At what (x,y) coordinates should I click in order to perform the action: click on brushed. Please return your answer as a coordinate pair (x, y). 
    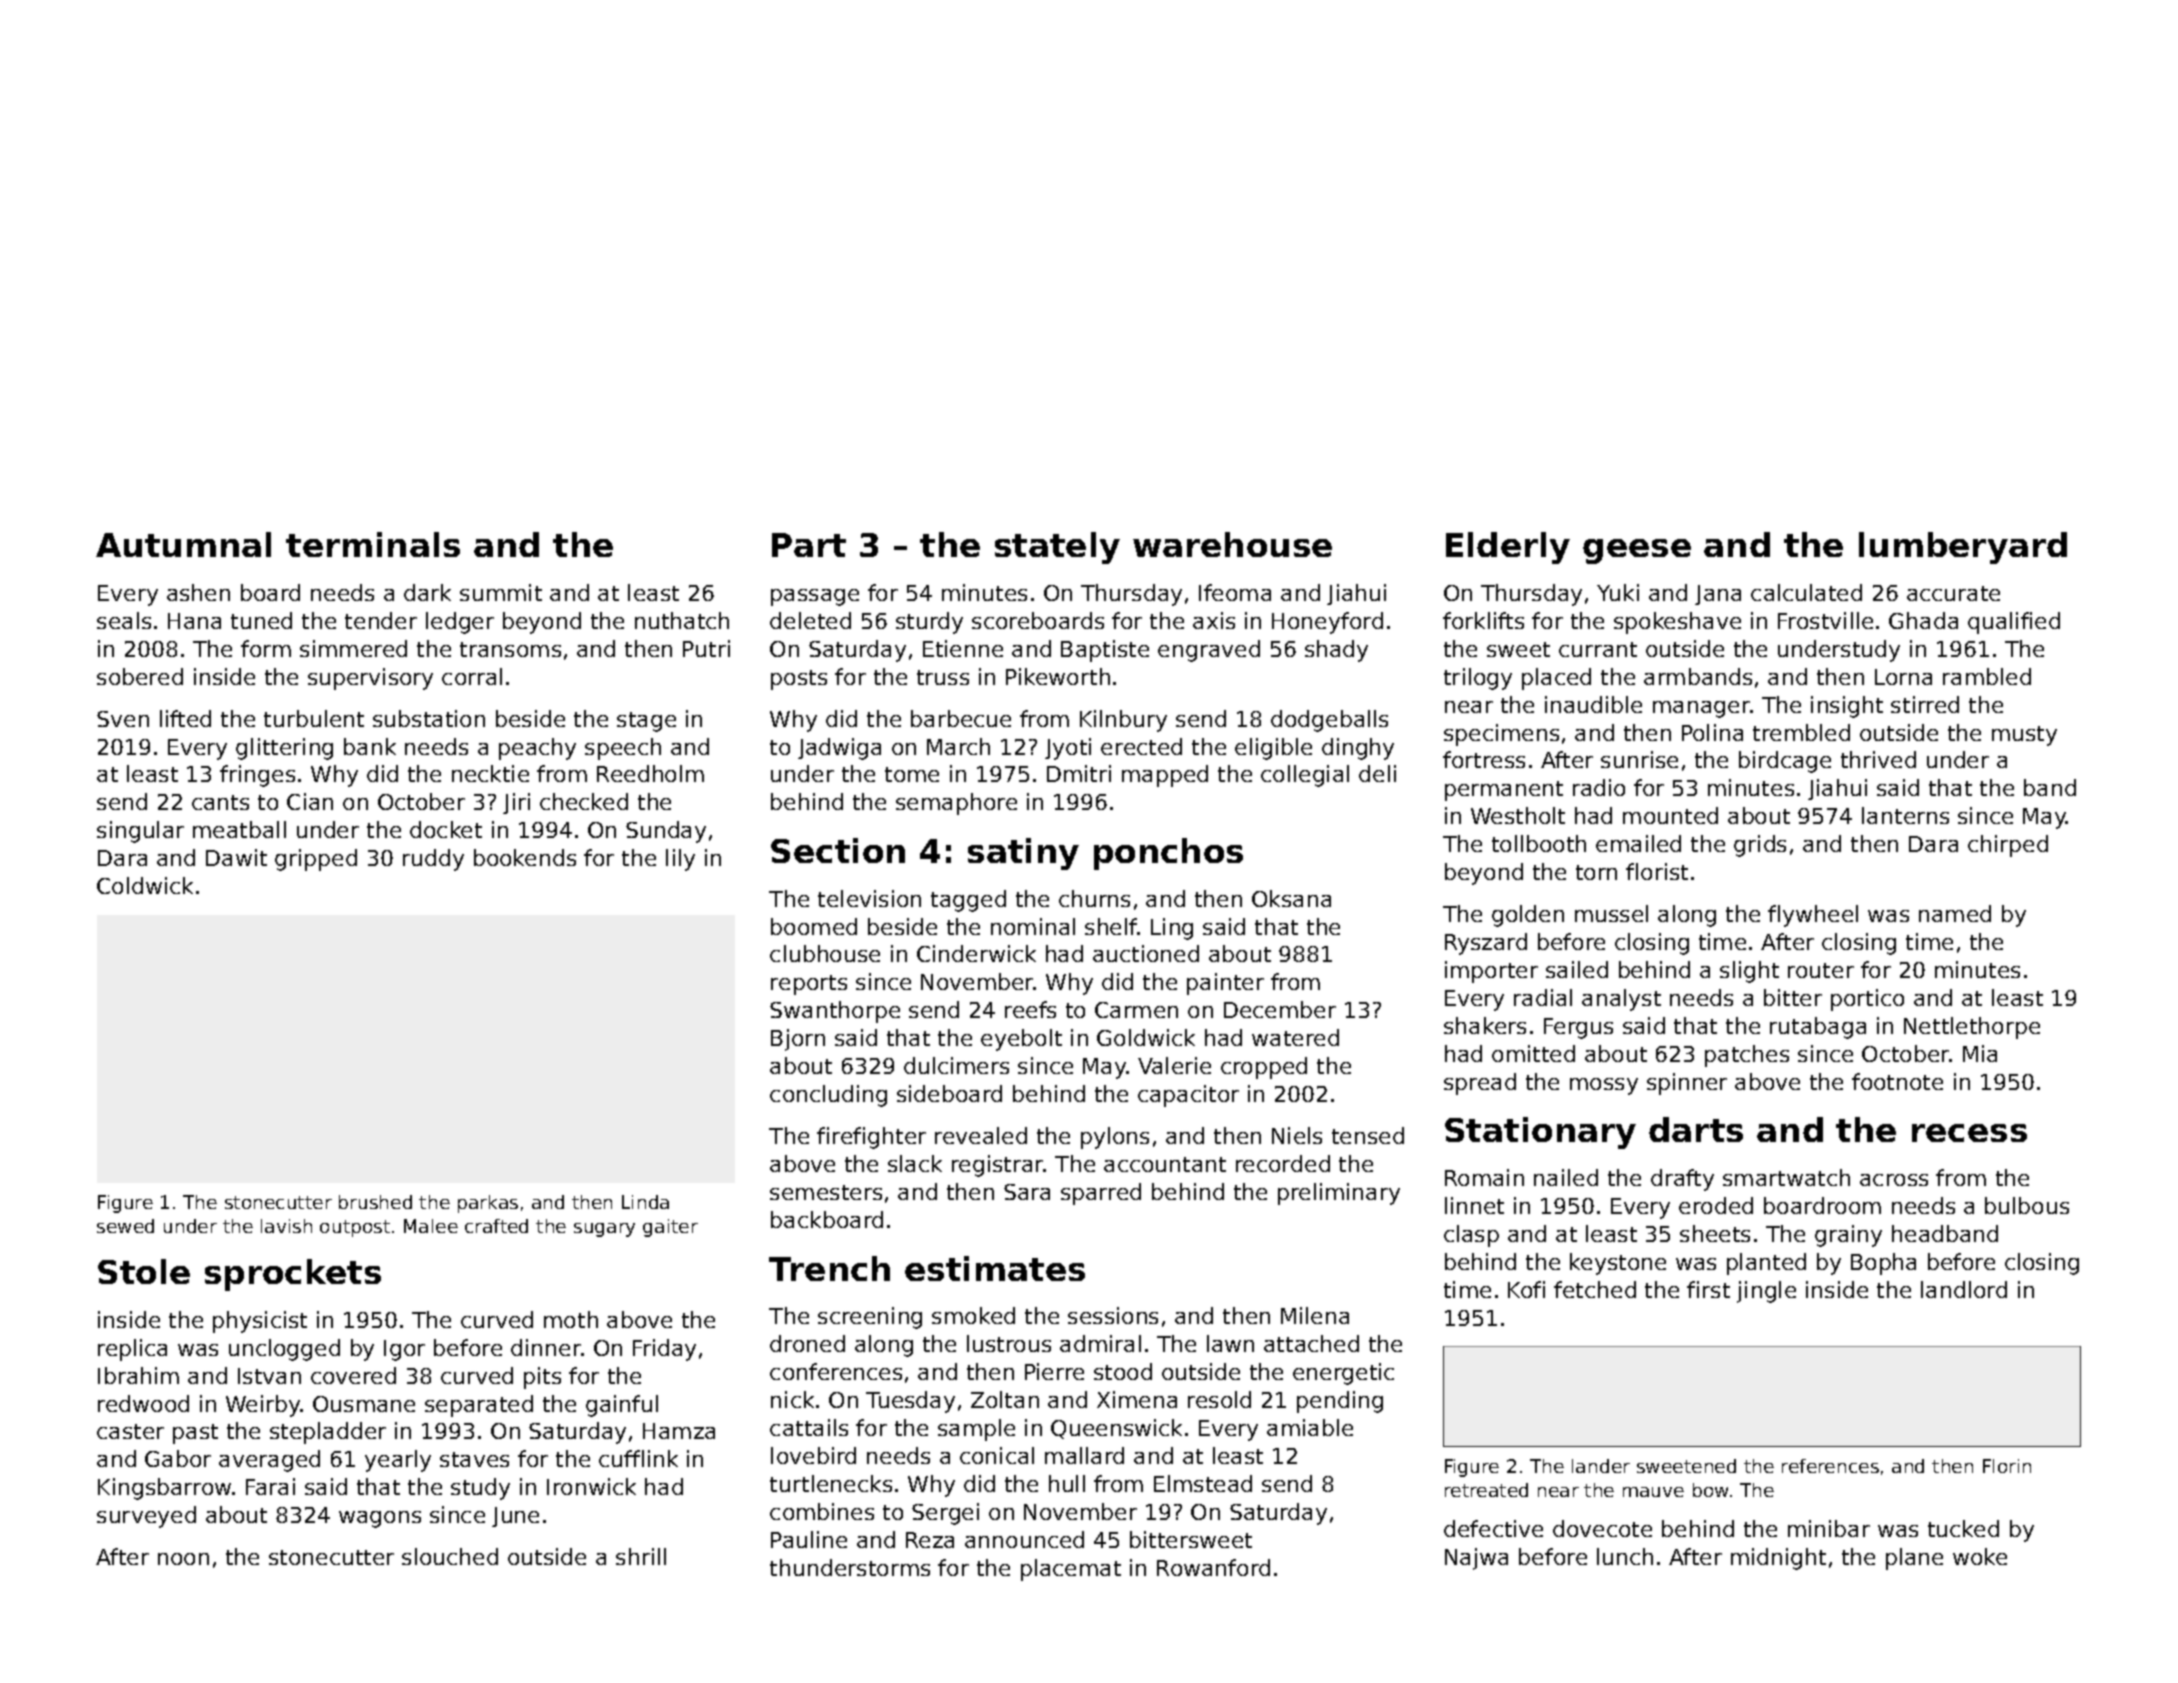
    Looking at the image, I should click on (375, 1202).
